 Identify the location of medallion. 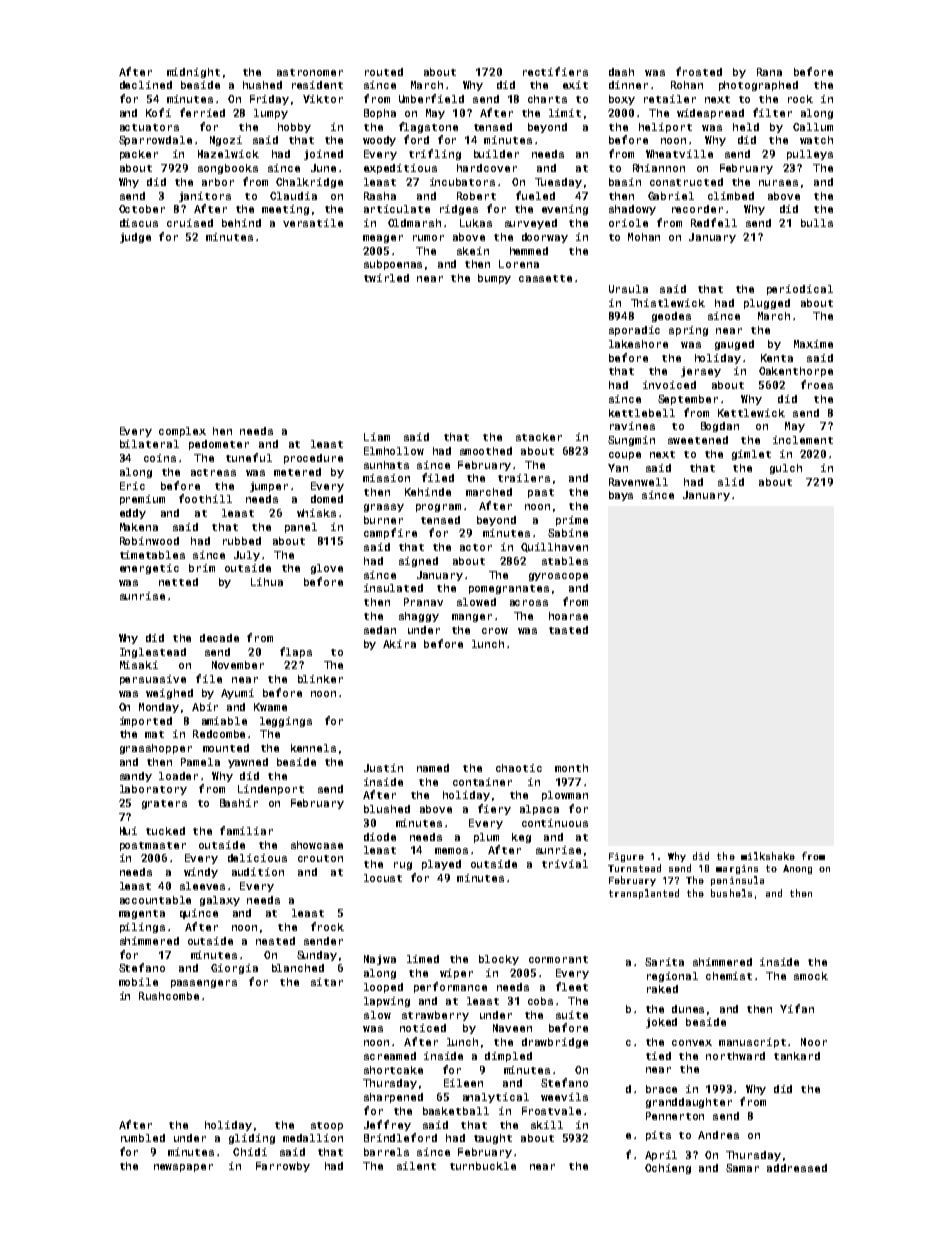
(313, 1138).
